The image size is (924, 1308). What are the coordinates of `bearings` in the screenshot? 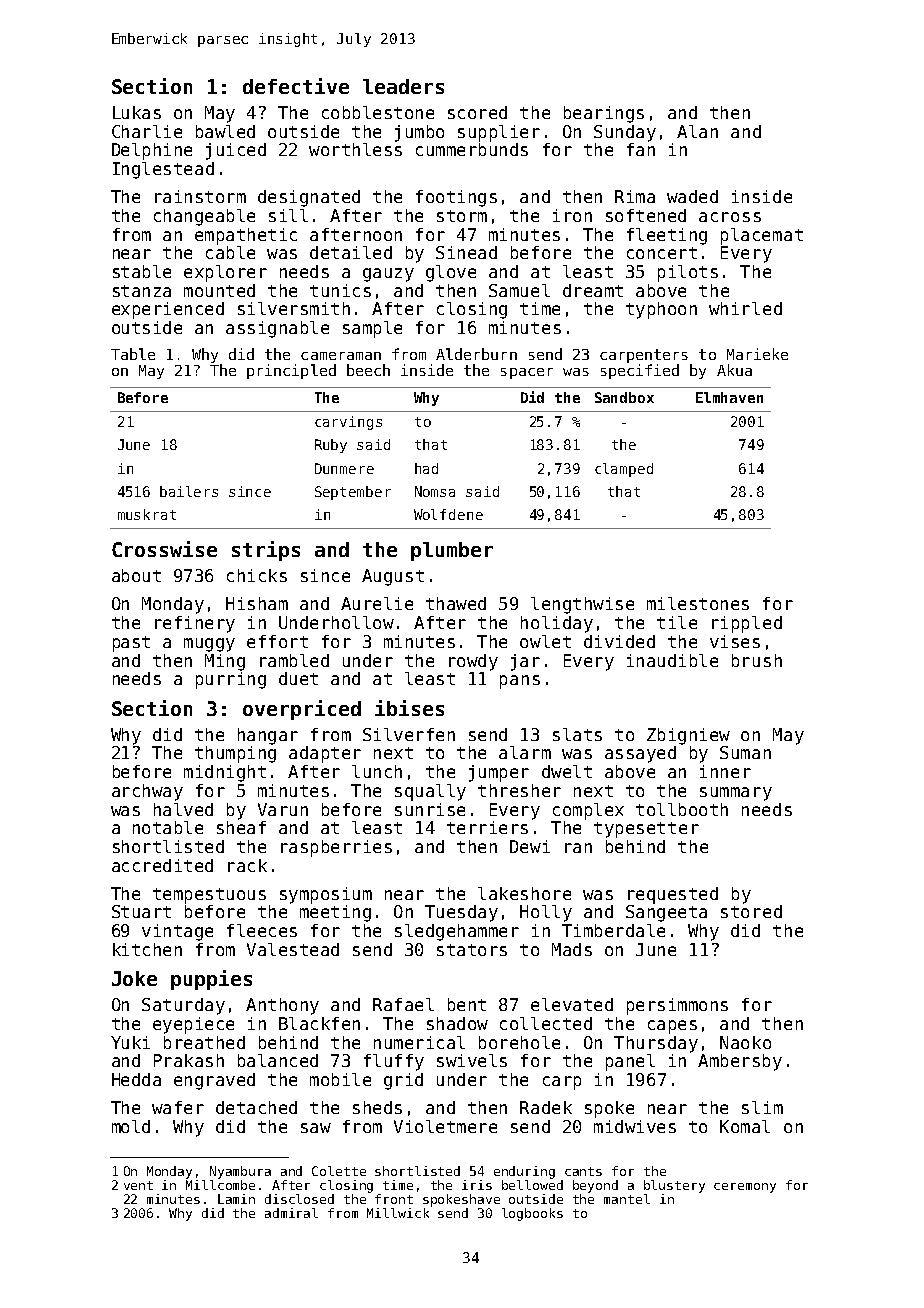 It's located at (604, 114).
